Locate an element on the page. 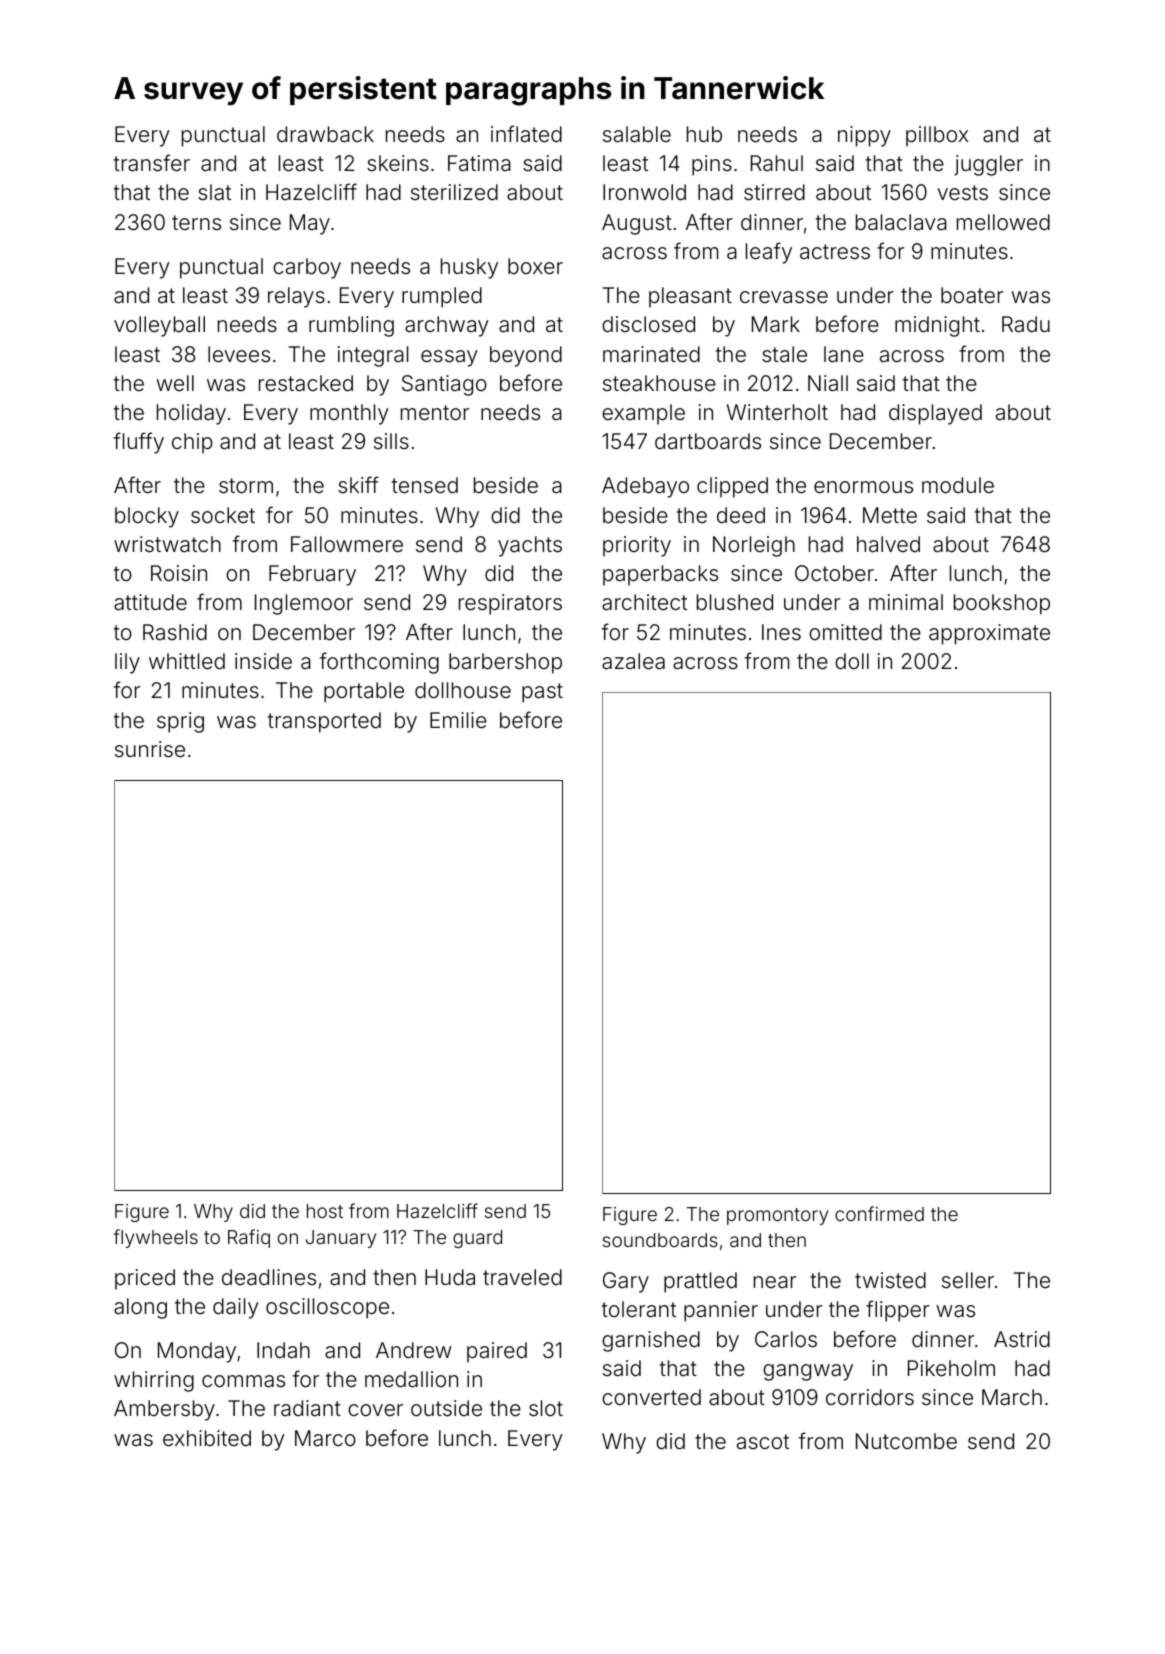 The height and width of the page is (1654, 1165). past is located at coordinates (542, 693).
